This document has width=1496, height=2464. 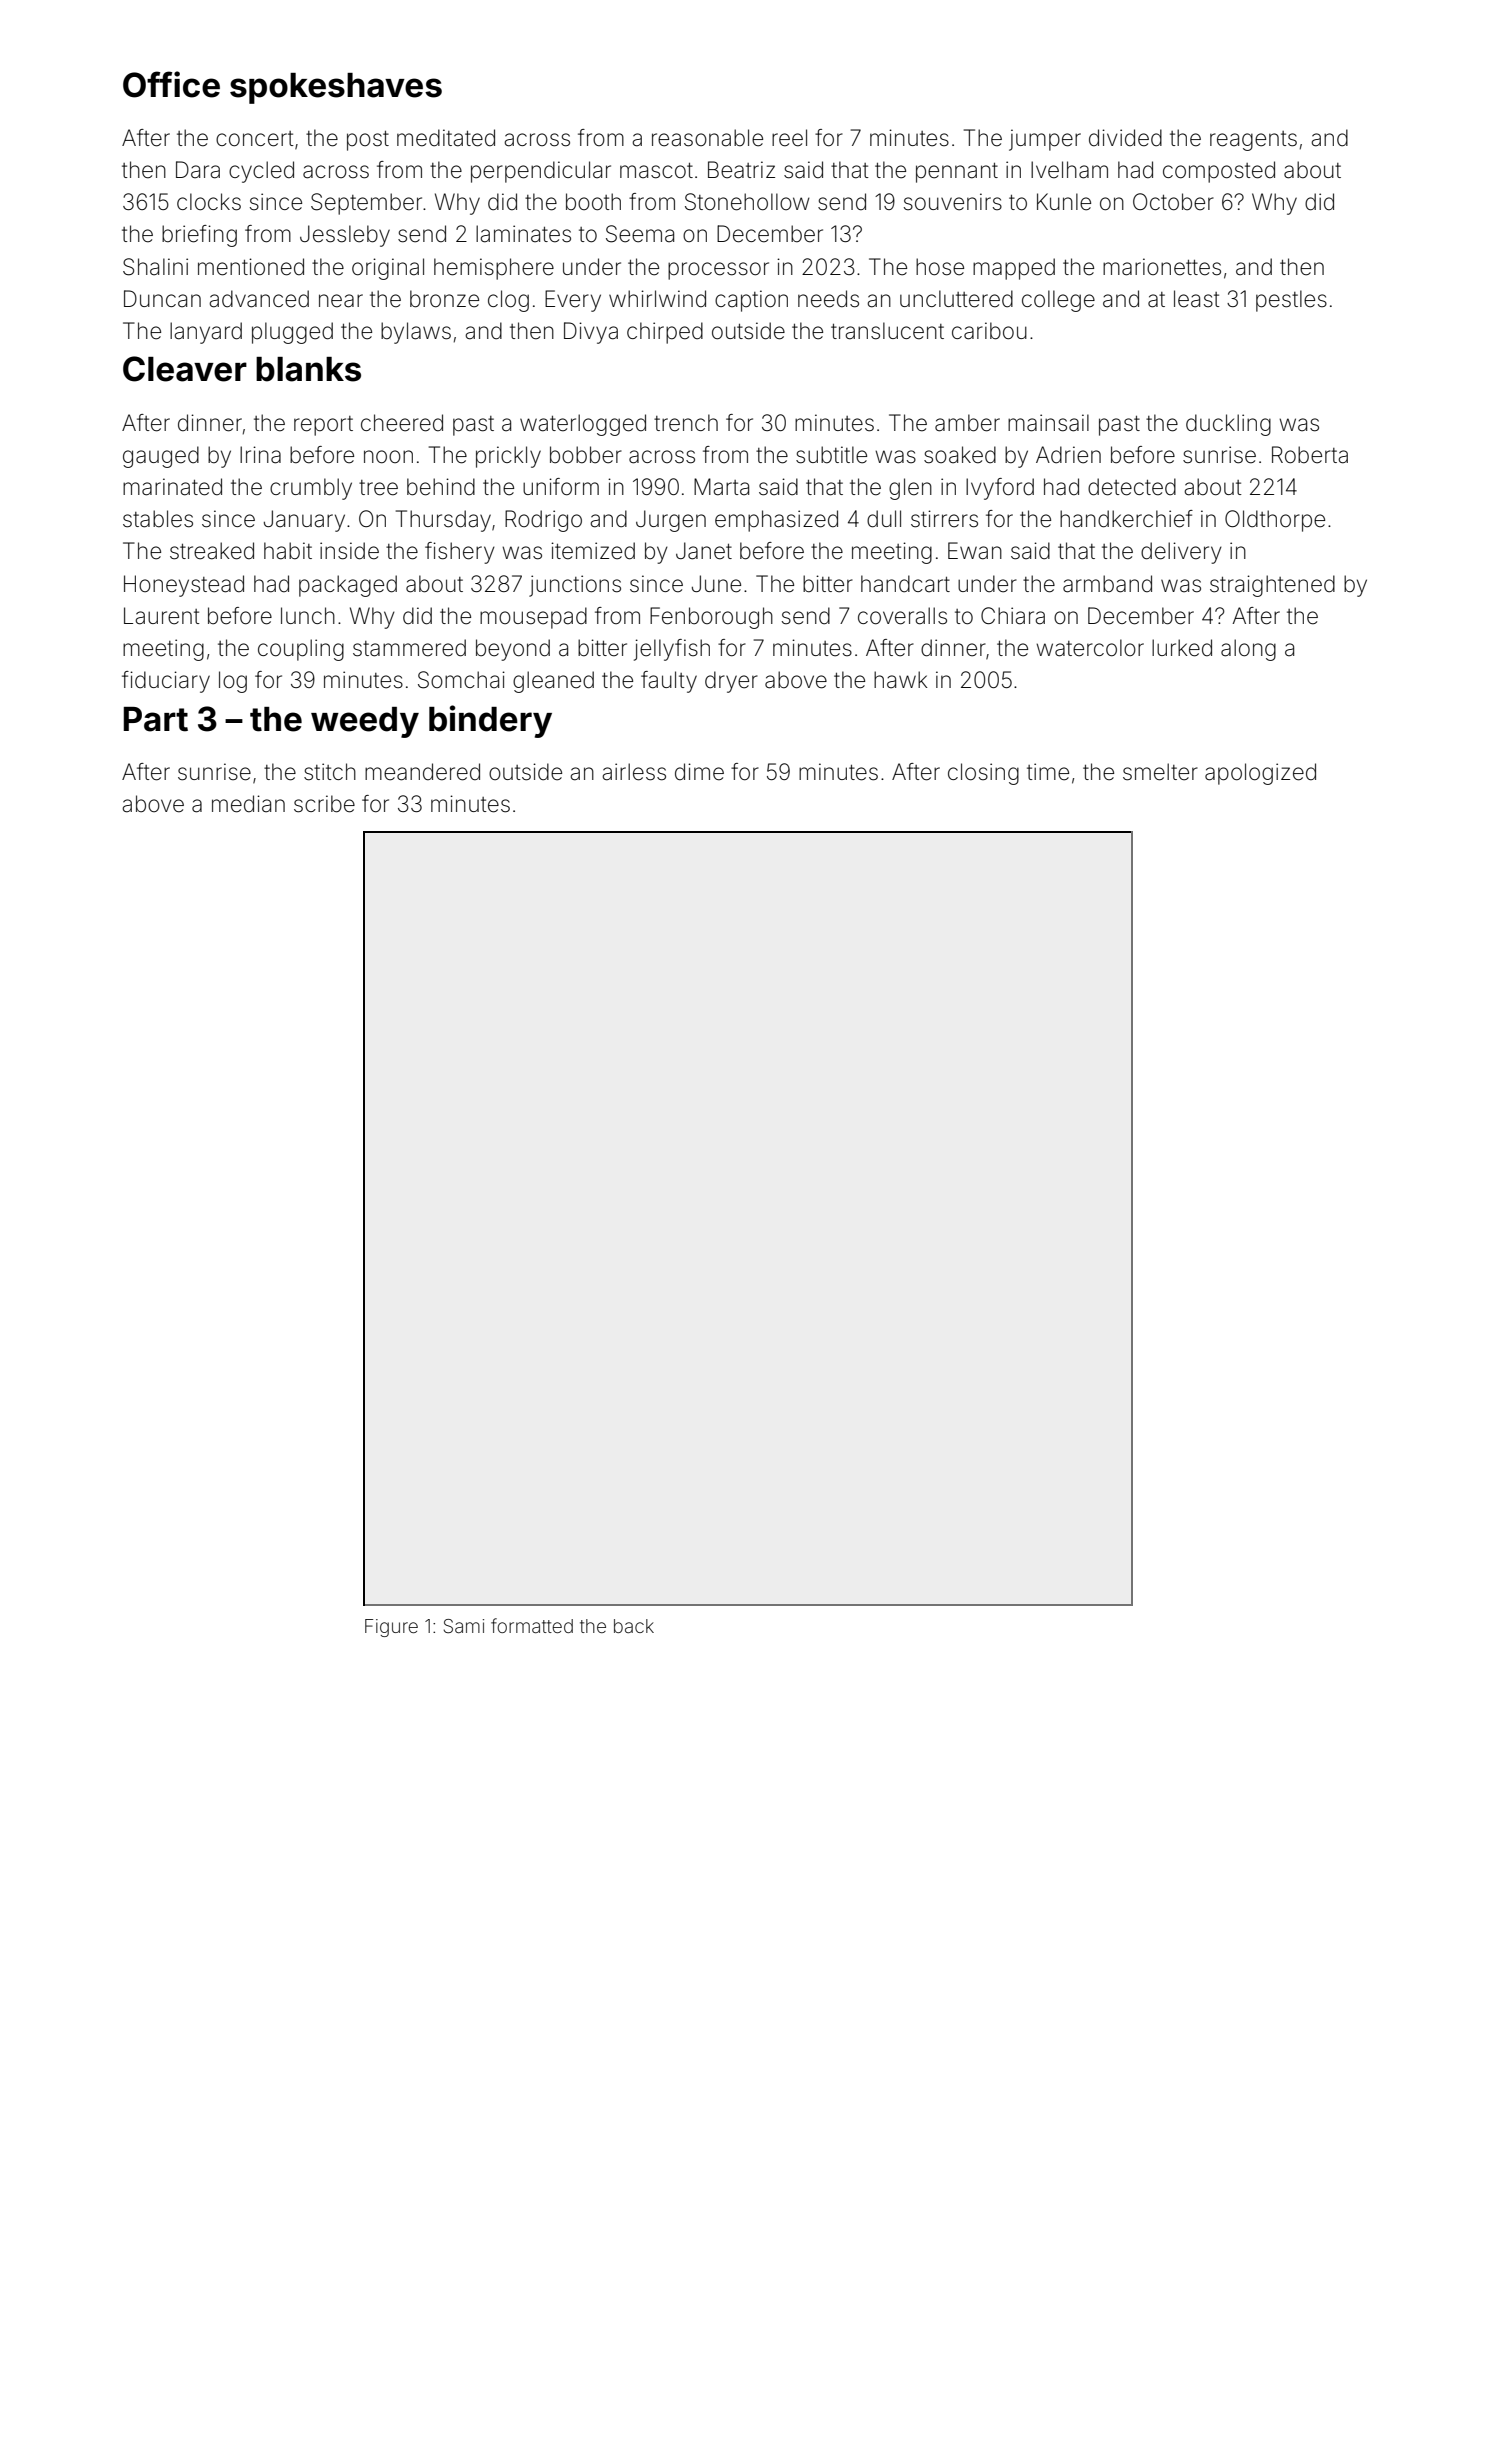 What do you see at coordinates (591, 333) in the document?
I see `Divya` at bounding box center [591, 333].
